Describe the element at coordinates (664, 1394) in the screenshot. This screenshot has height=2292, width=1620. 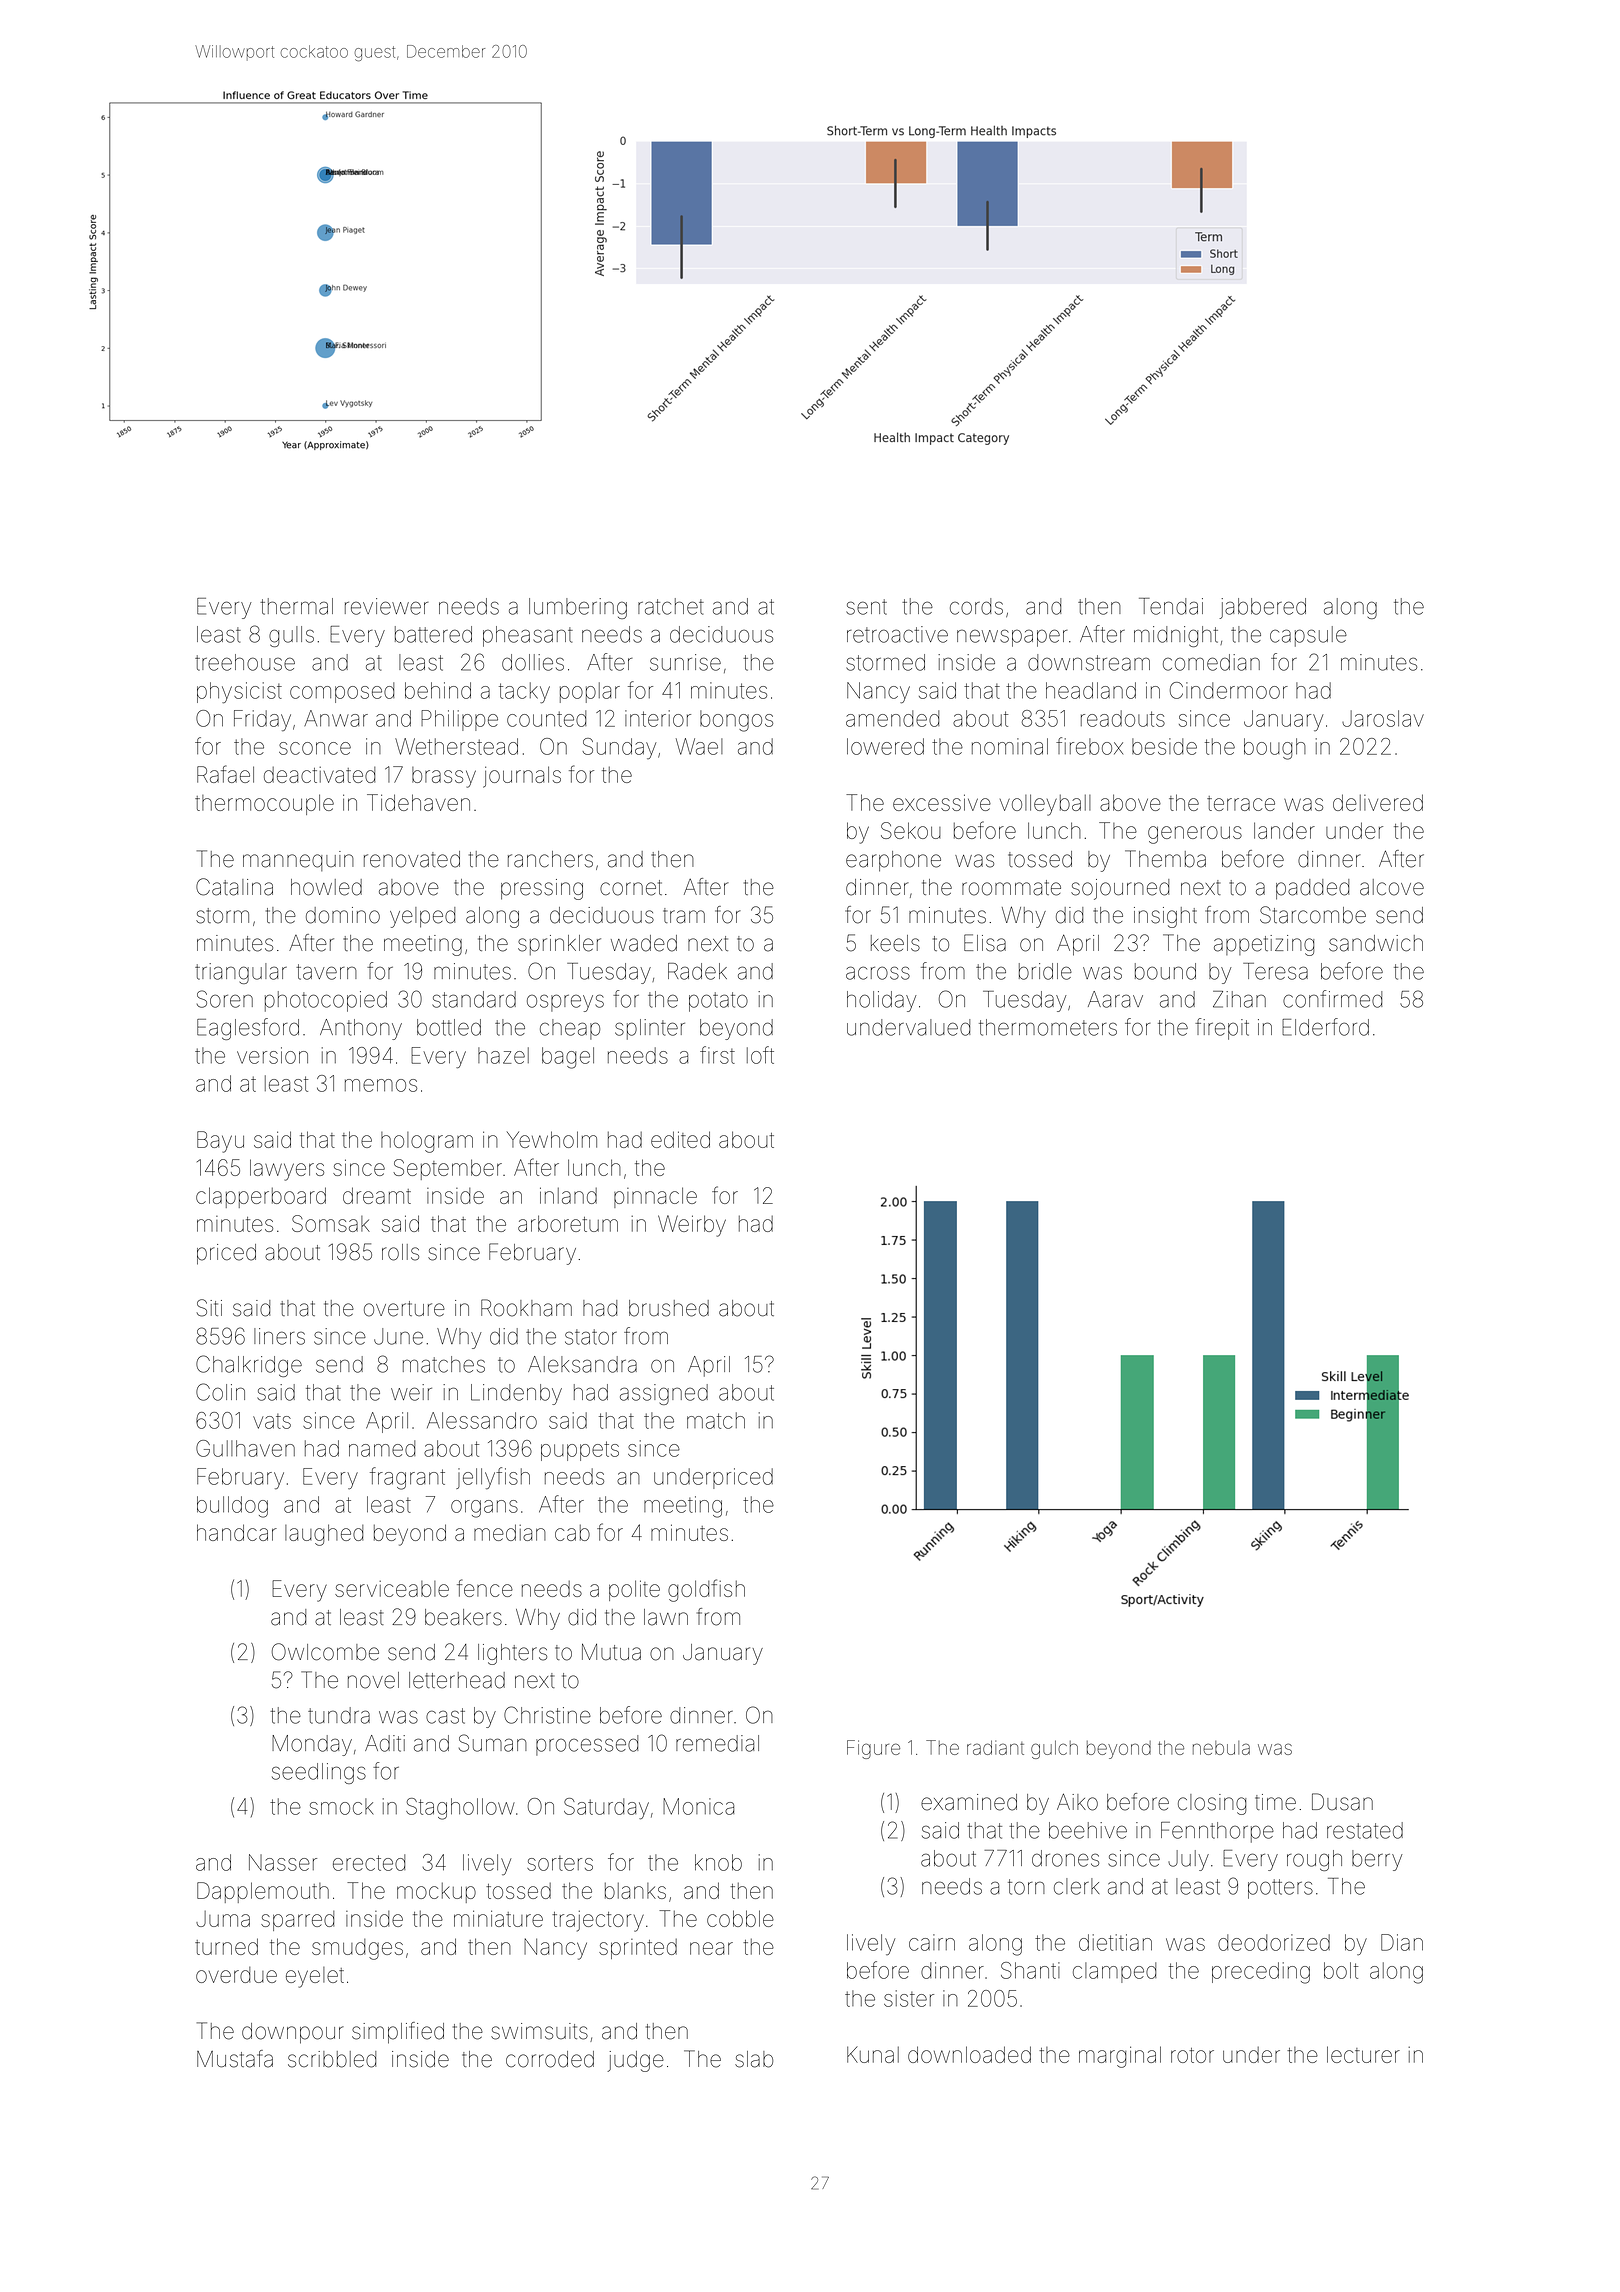
I see `assigned` at that location.
